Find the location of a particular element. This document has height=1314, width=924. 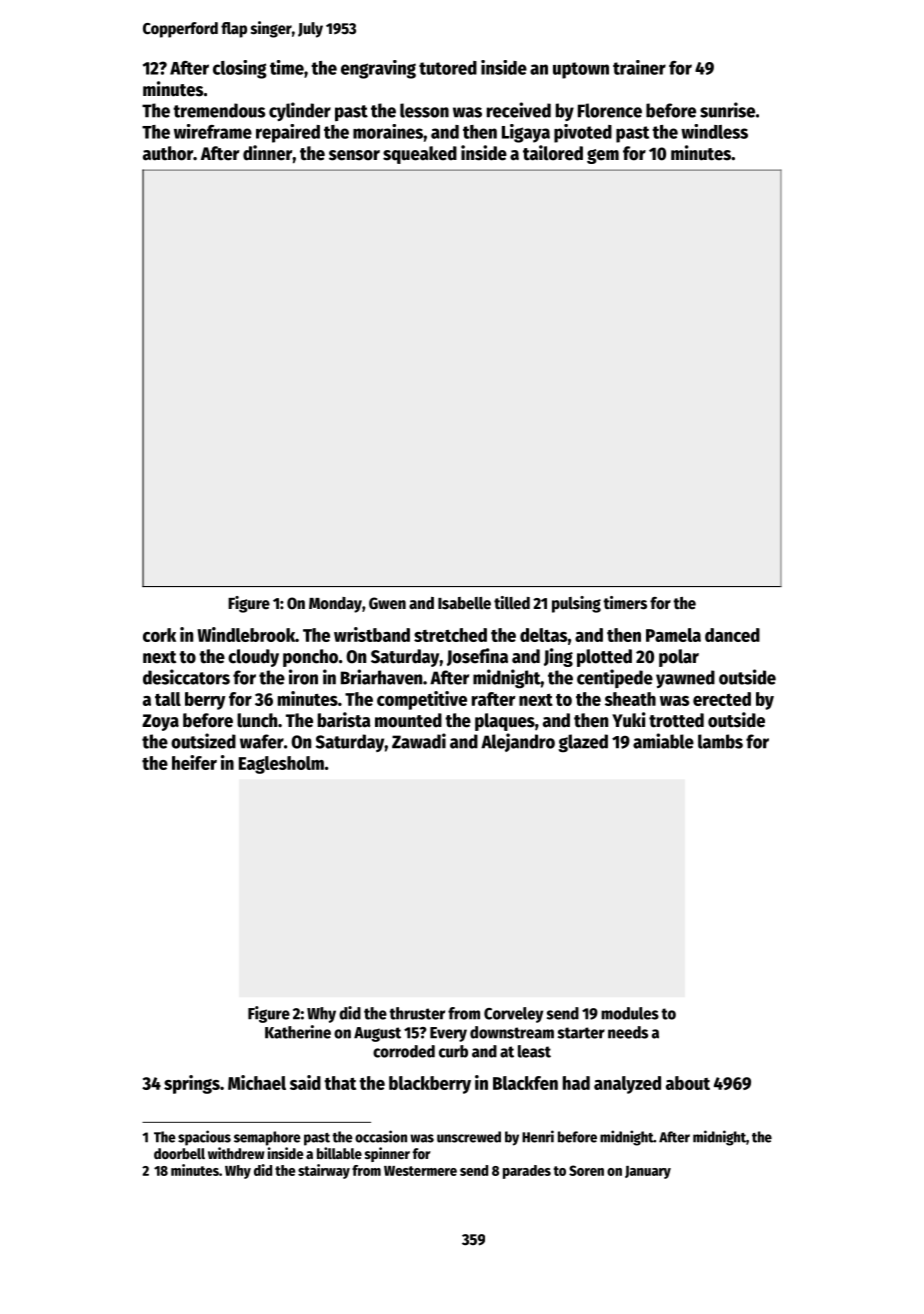

erected is located at coordinates (722, 699).
